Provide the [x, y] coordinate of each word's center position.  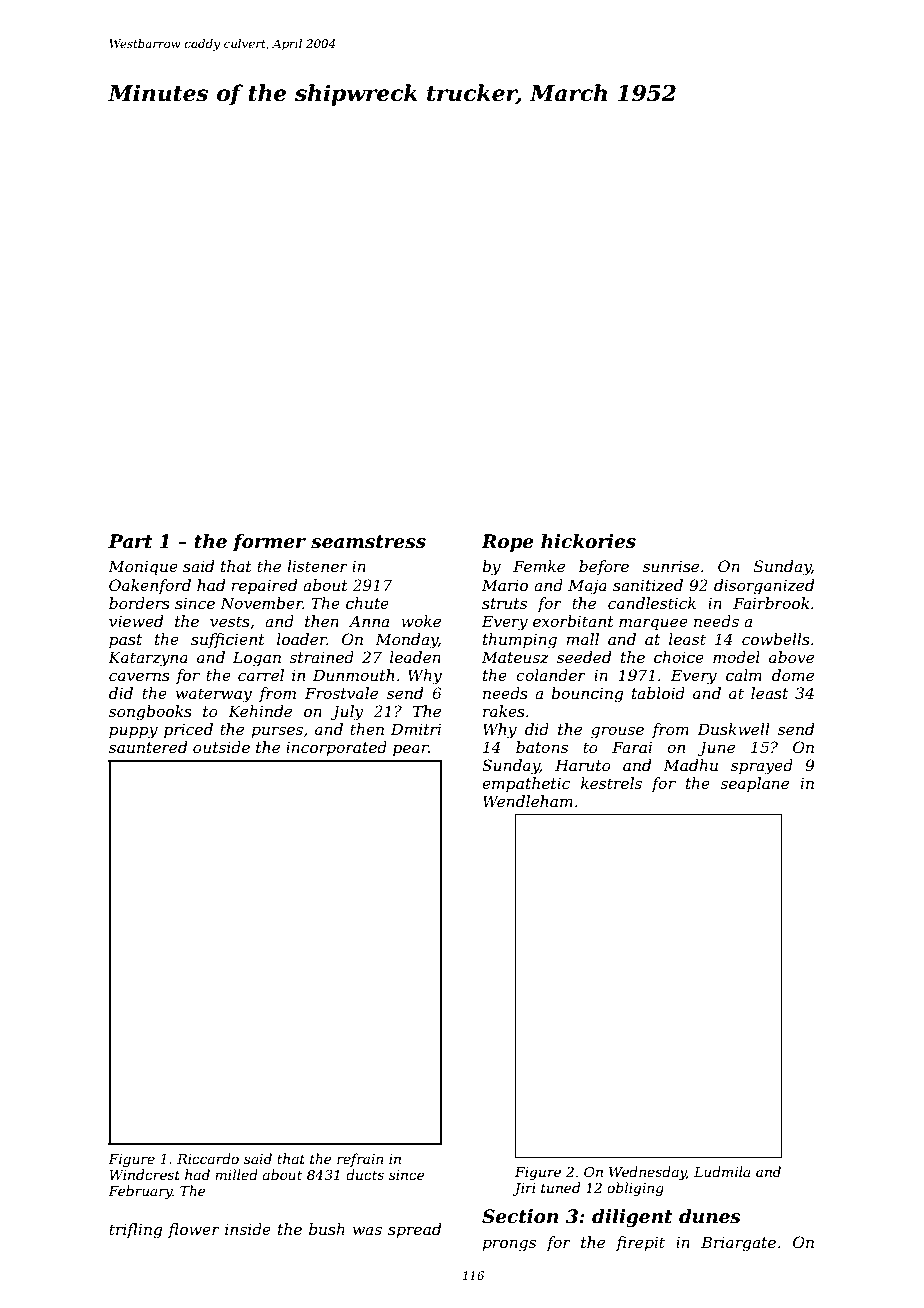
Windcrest [144, 1174]
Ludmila [722, 1171]
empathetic [526, 784]
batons [542, 747]
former [269, 543]
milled [236, 1174]
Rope [507, 543]
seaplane [754, 784]
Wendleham [528, 801]
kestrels [611, 783]
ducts [365, 1174]
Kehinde [260, 711]
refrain [360, 1160]
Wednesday [648, 1173]
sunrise [671, 566]
